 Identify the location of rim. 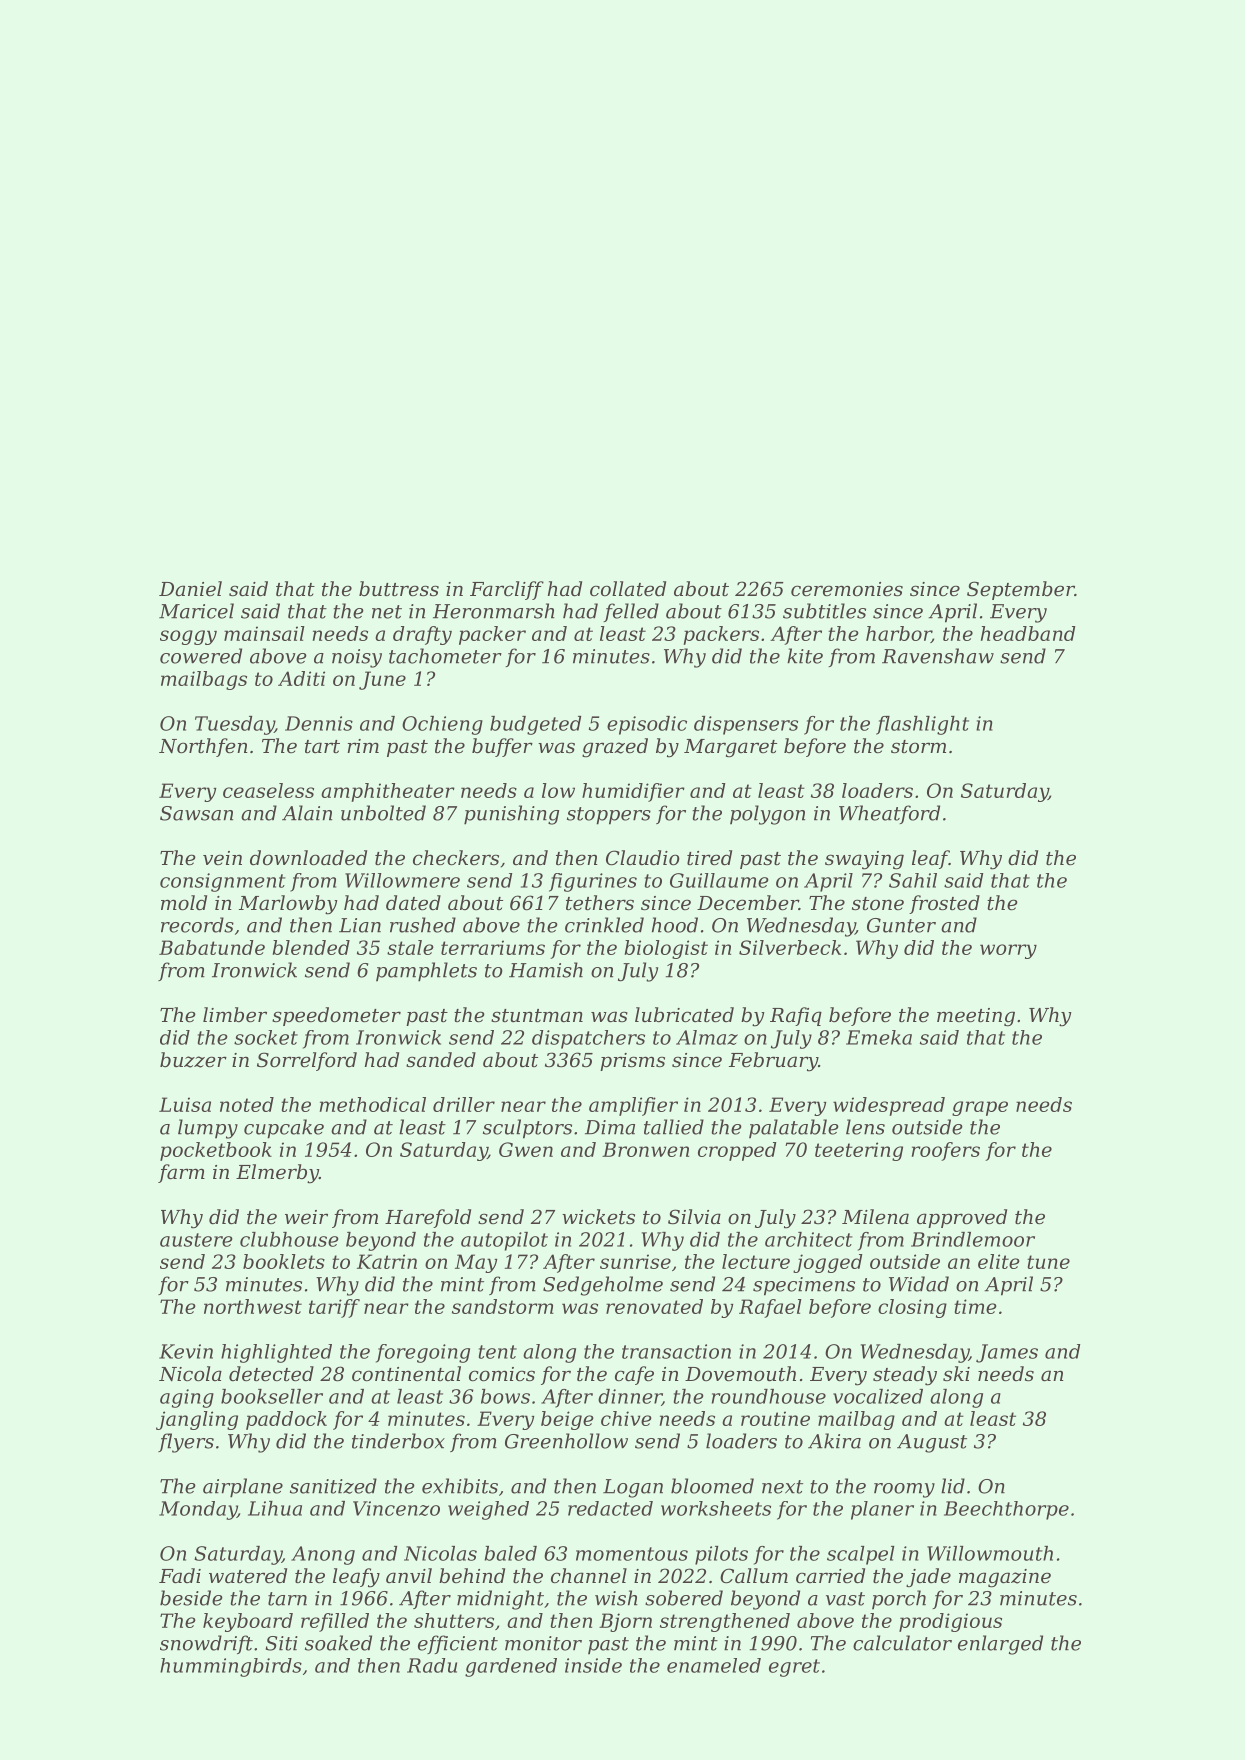
(363, 746).
